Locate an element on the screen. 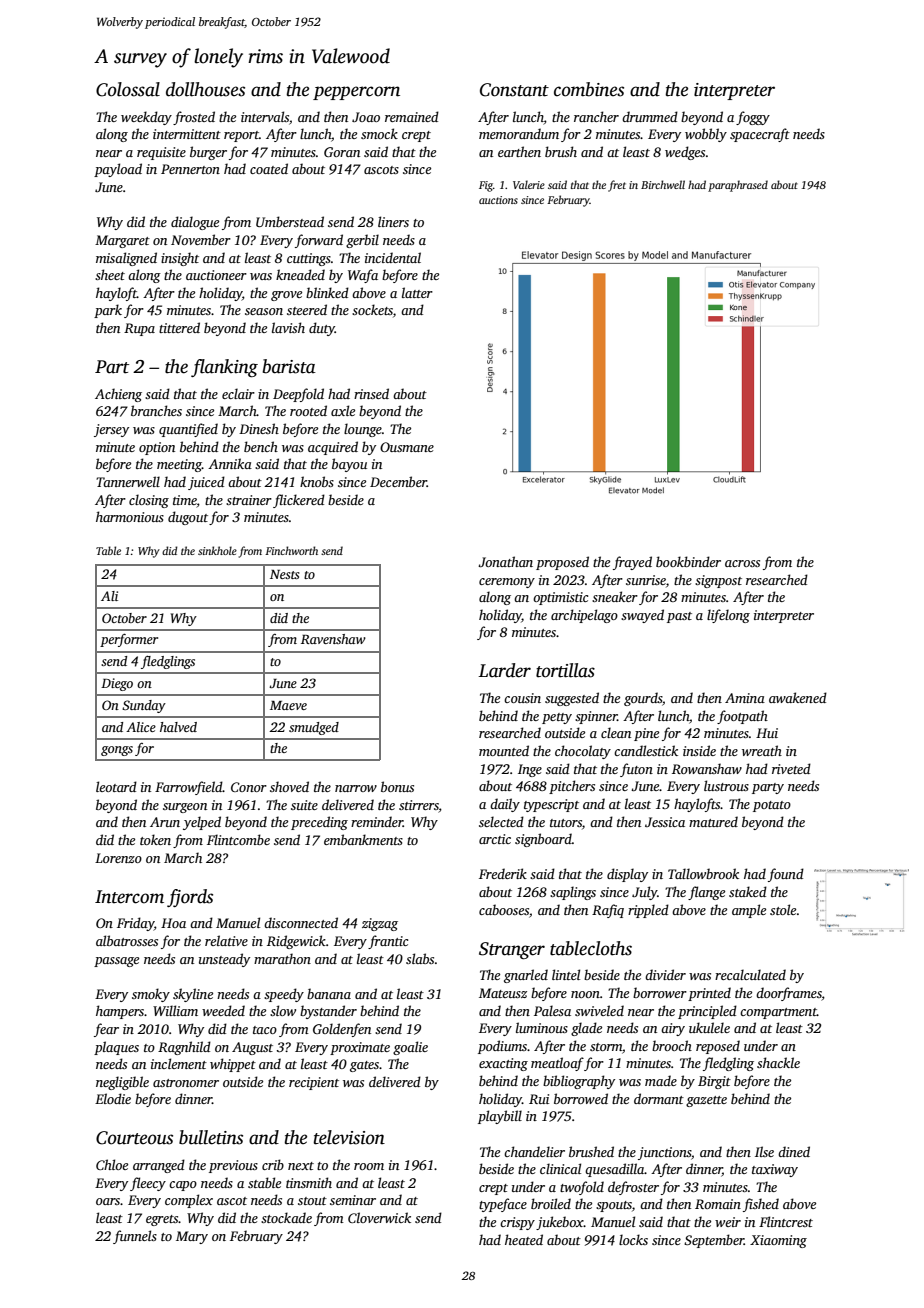 This screenshot has height=1308, width=924. heated is located at coordinates (524, 1239).
